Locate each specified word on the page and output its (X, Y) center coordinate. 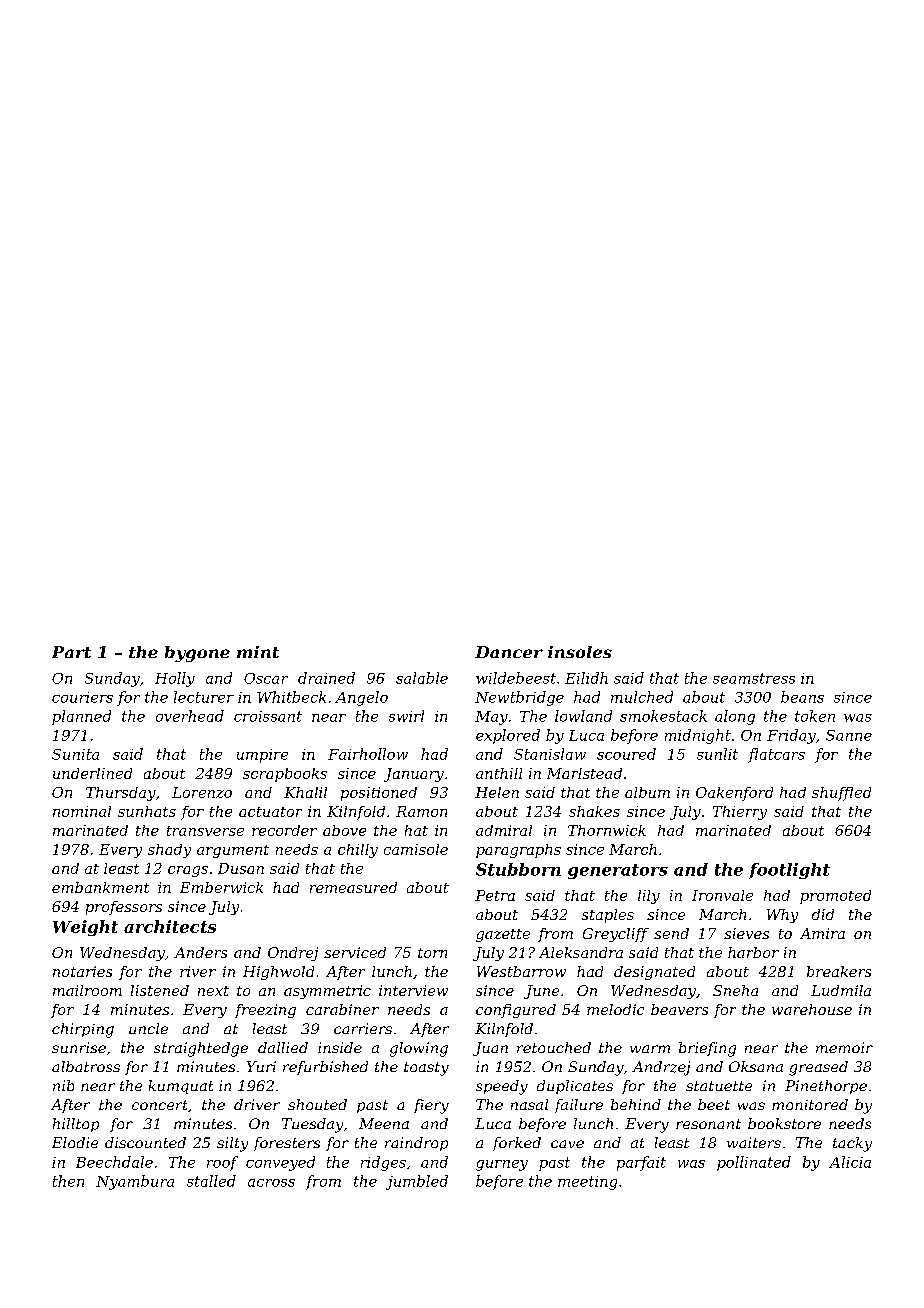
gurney (502, 1165)
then (68, 1181)
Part (71, 652)
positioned (379, 794)
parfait (641, 1163)
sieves (746, 933)
